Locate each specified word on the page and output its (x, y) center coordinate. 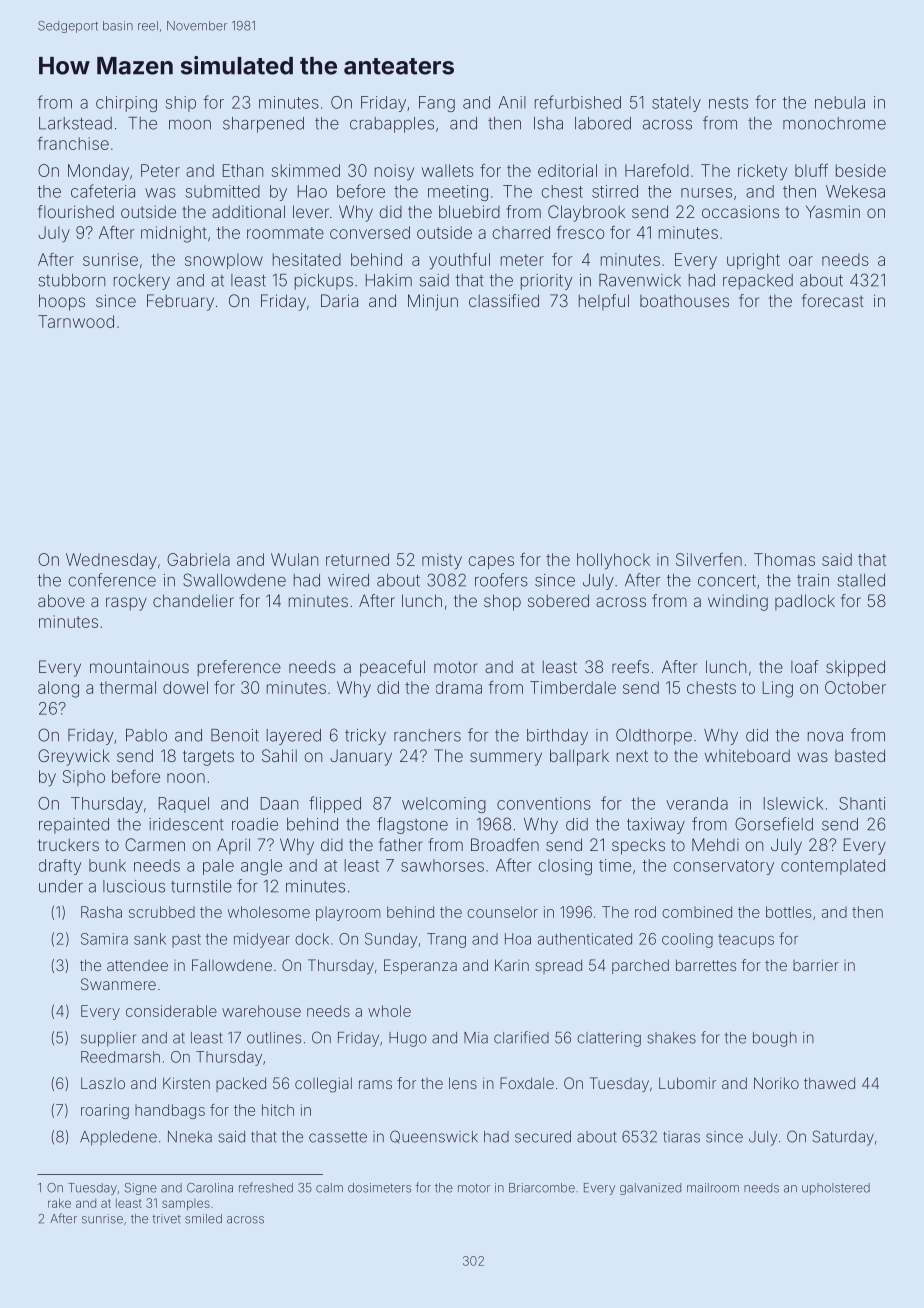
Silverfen (709, 559)
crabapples (392, 125)
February (180, 302)
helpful (604, 302)
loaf (804, 666)
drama (459, 687)
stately (676, 104)
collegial (323, 1085)
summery (506, 759)
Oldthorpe (654, 736)
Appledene (118, 1138)
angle (261, 867)
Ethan (243, 170)
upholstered (836, 1189)
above (61, 600)
